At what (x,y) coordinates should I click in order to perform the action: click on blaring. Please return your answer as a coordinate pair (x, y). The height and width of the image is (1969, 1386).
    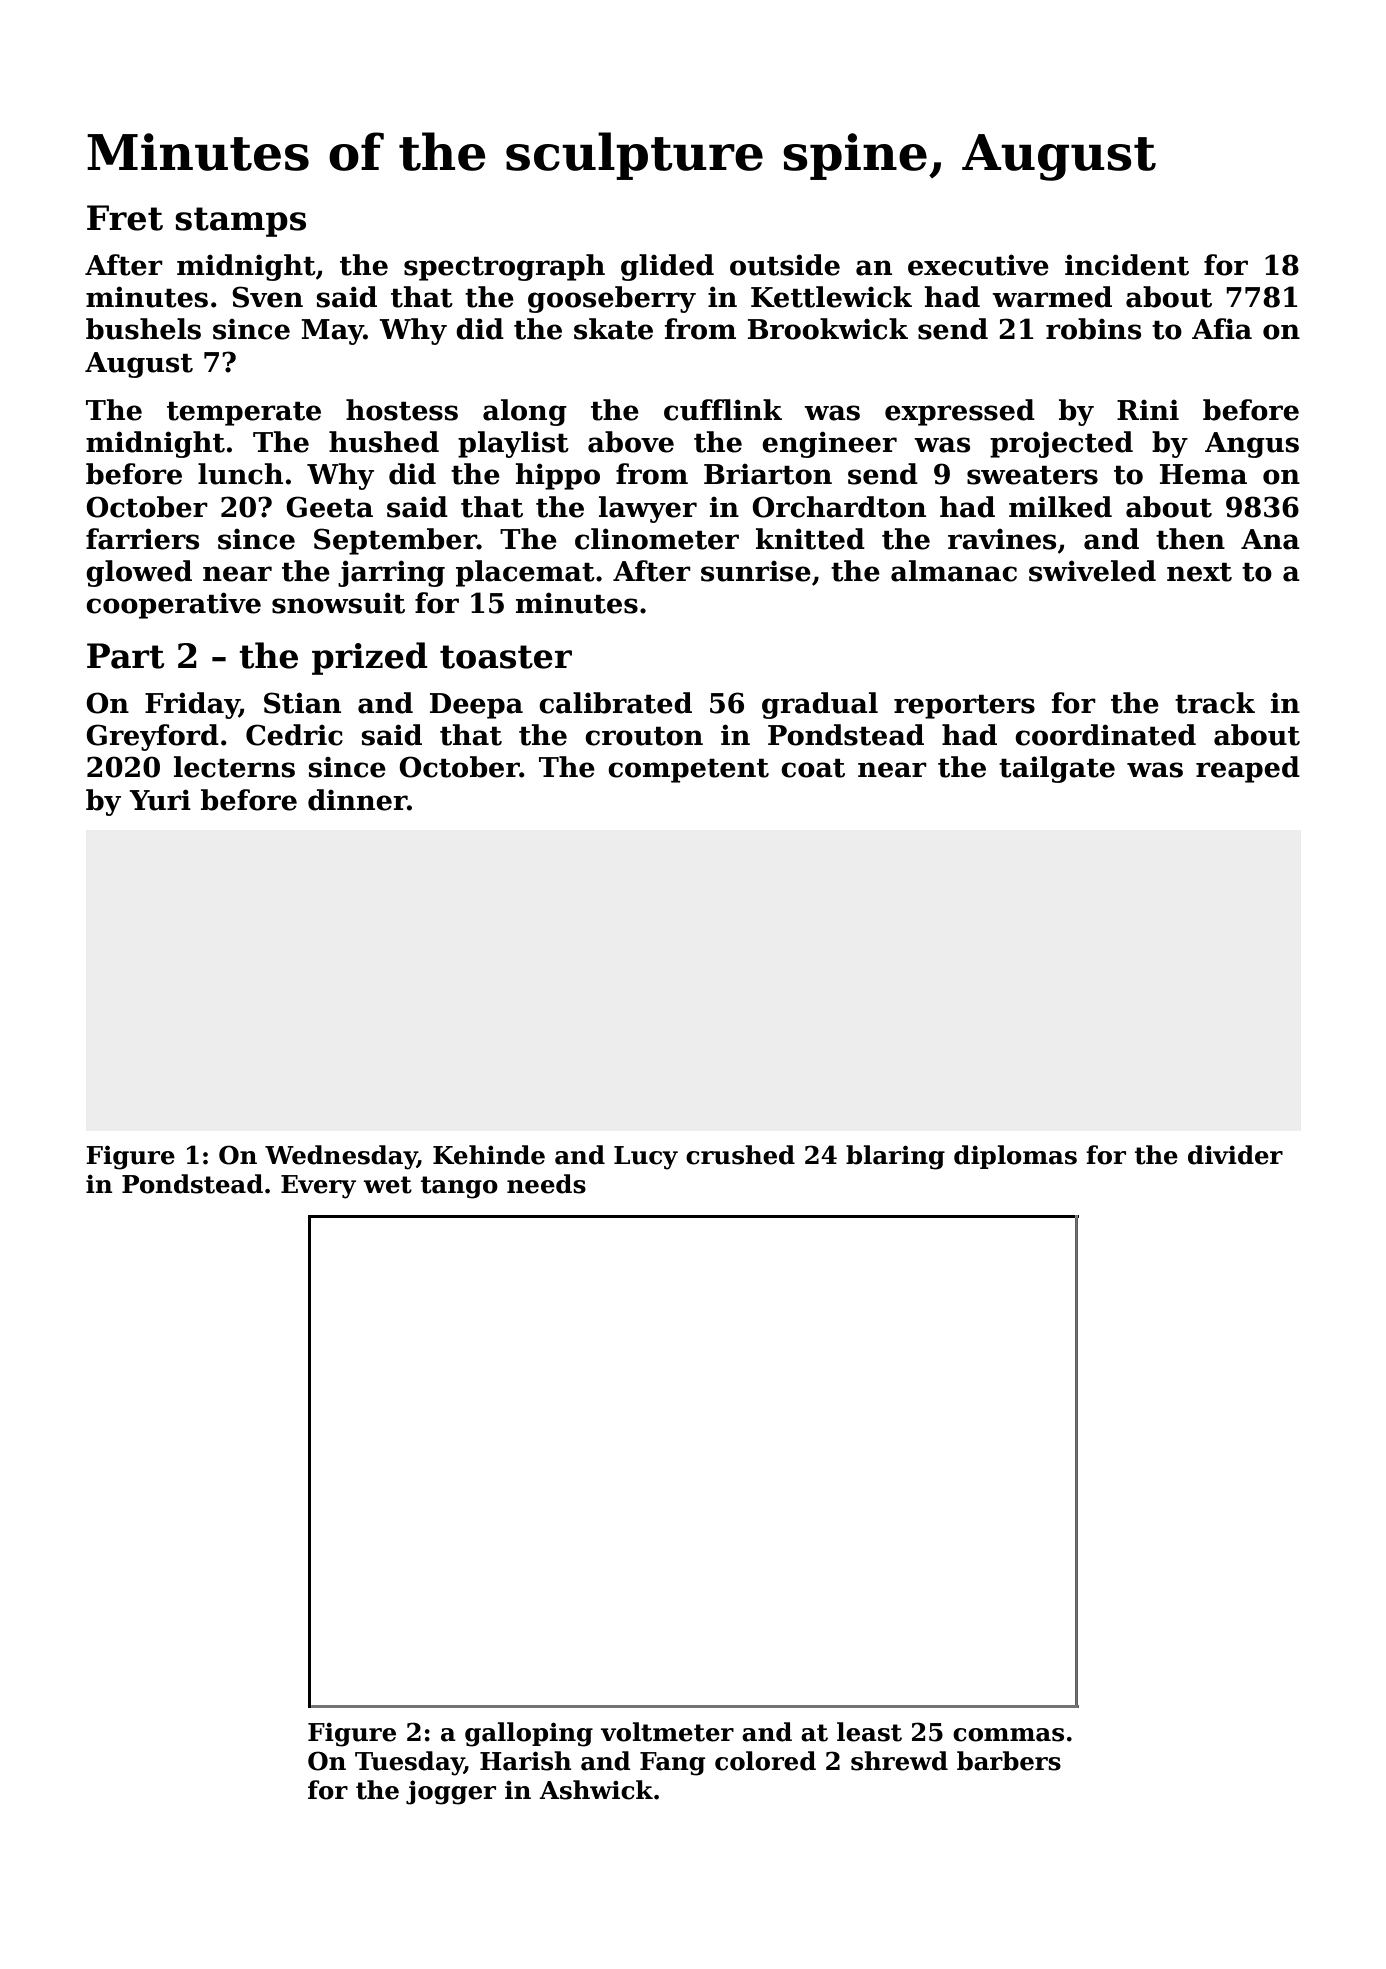
    Looking at the image, I should click on (895, 1157).
